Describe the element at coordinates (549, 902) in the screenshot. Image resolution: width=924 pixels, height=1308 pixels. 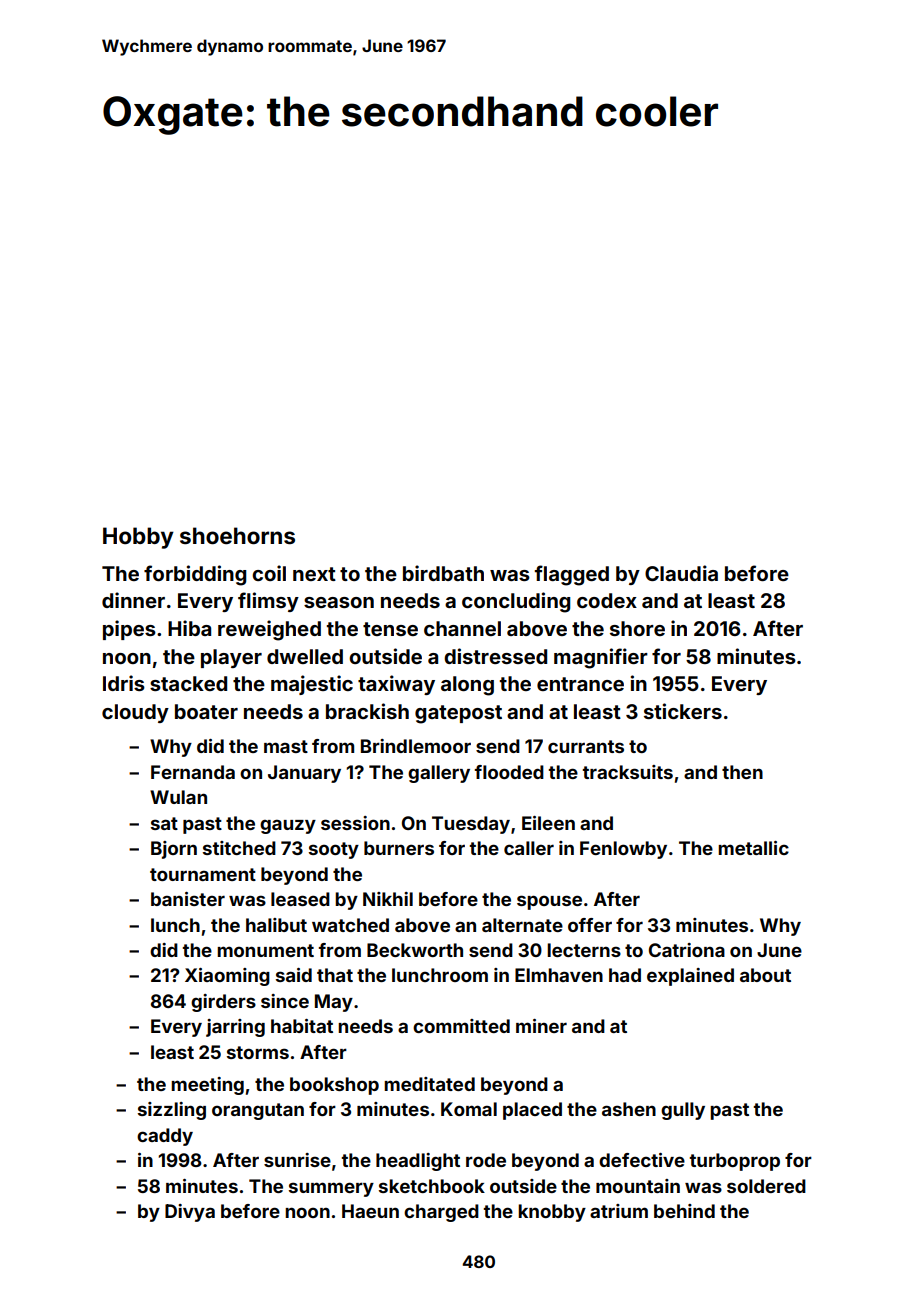
I see `spouse` at that location.
